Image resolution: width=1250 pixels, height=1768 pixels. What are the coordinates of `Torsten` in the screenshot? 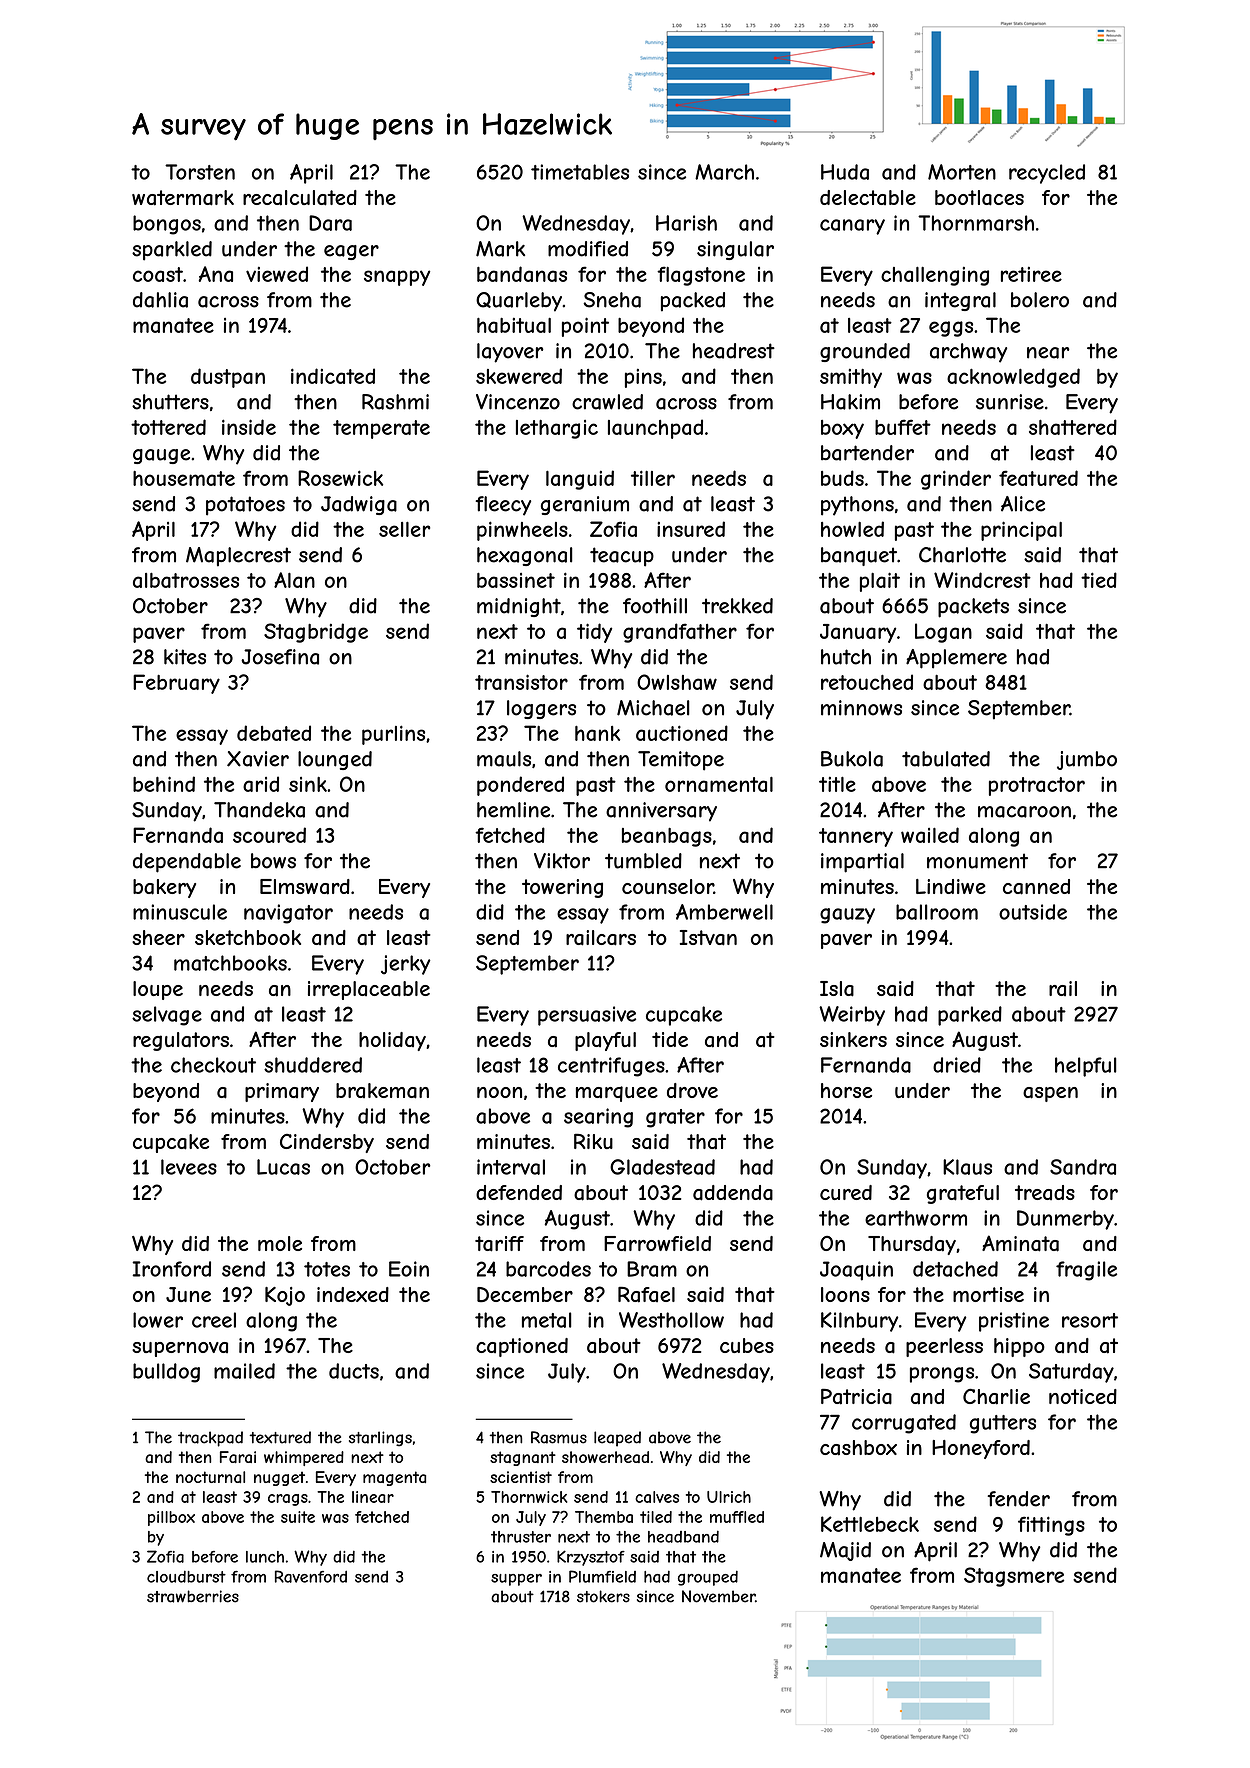 It's located at (200, 172).
